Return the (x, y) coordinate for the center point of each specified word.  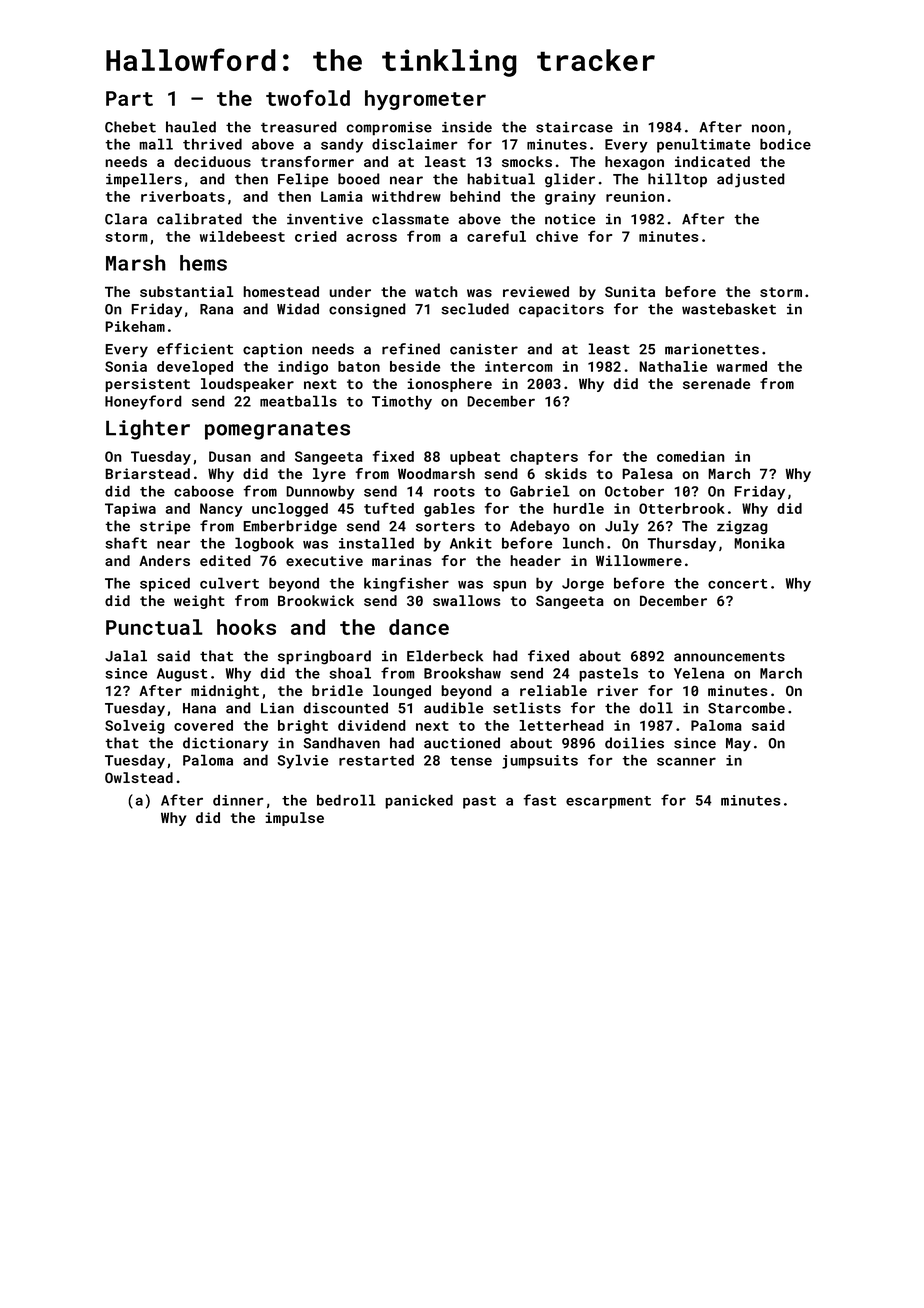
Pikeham (135, 326)
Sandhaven (341, 743)
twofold (308, 98)
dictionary (226, 744)
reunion (635, 196)
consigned (367, 310)
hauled (191, 127)
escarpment (608, 802)
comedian (691, 456)
